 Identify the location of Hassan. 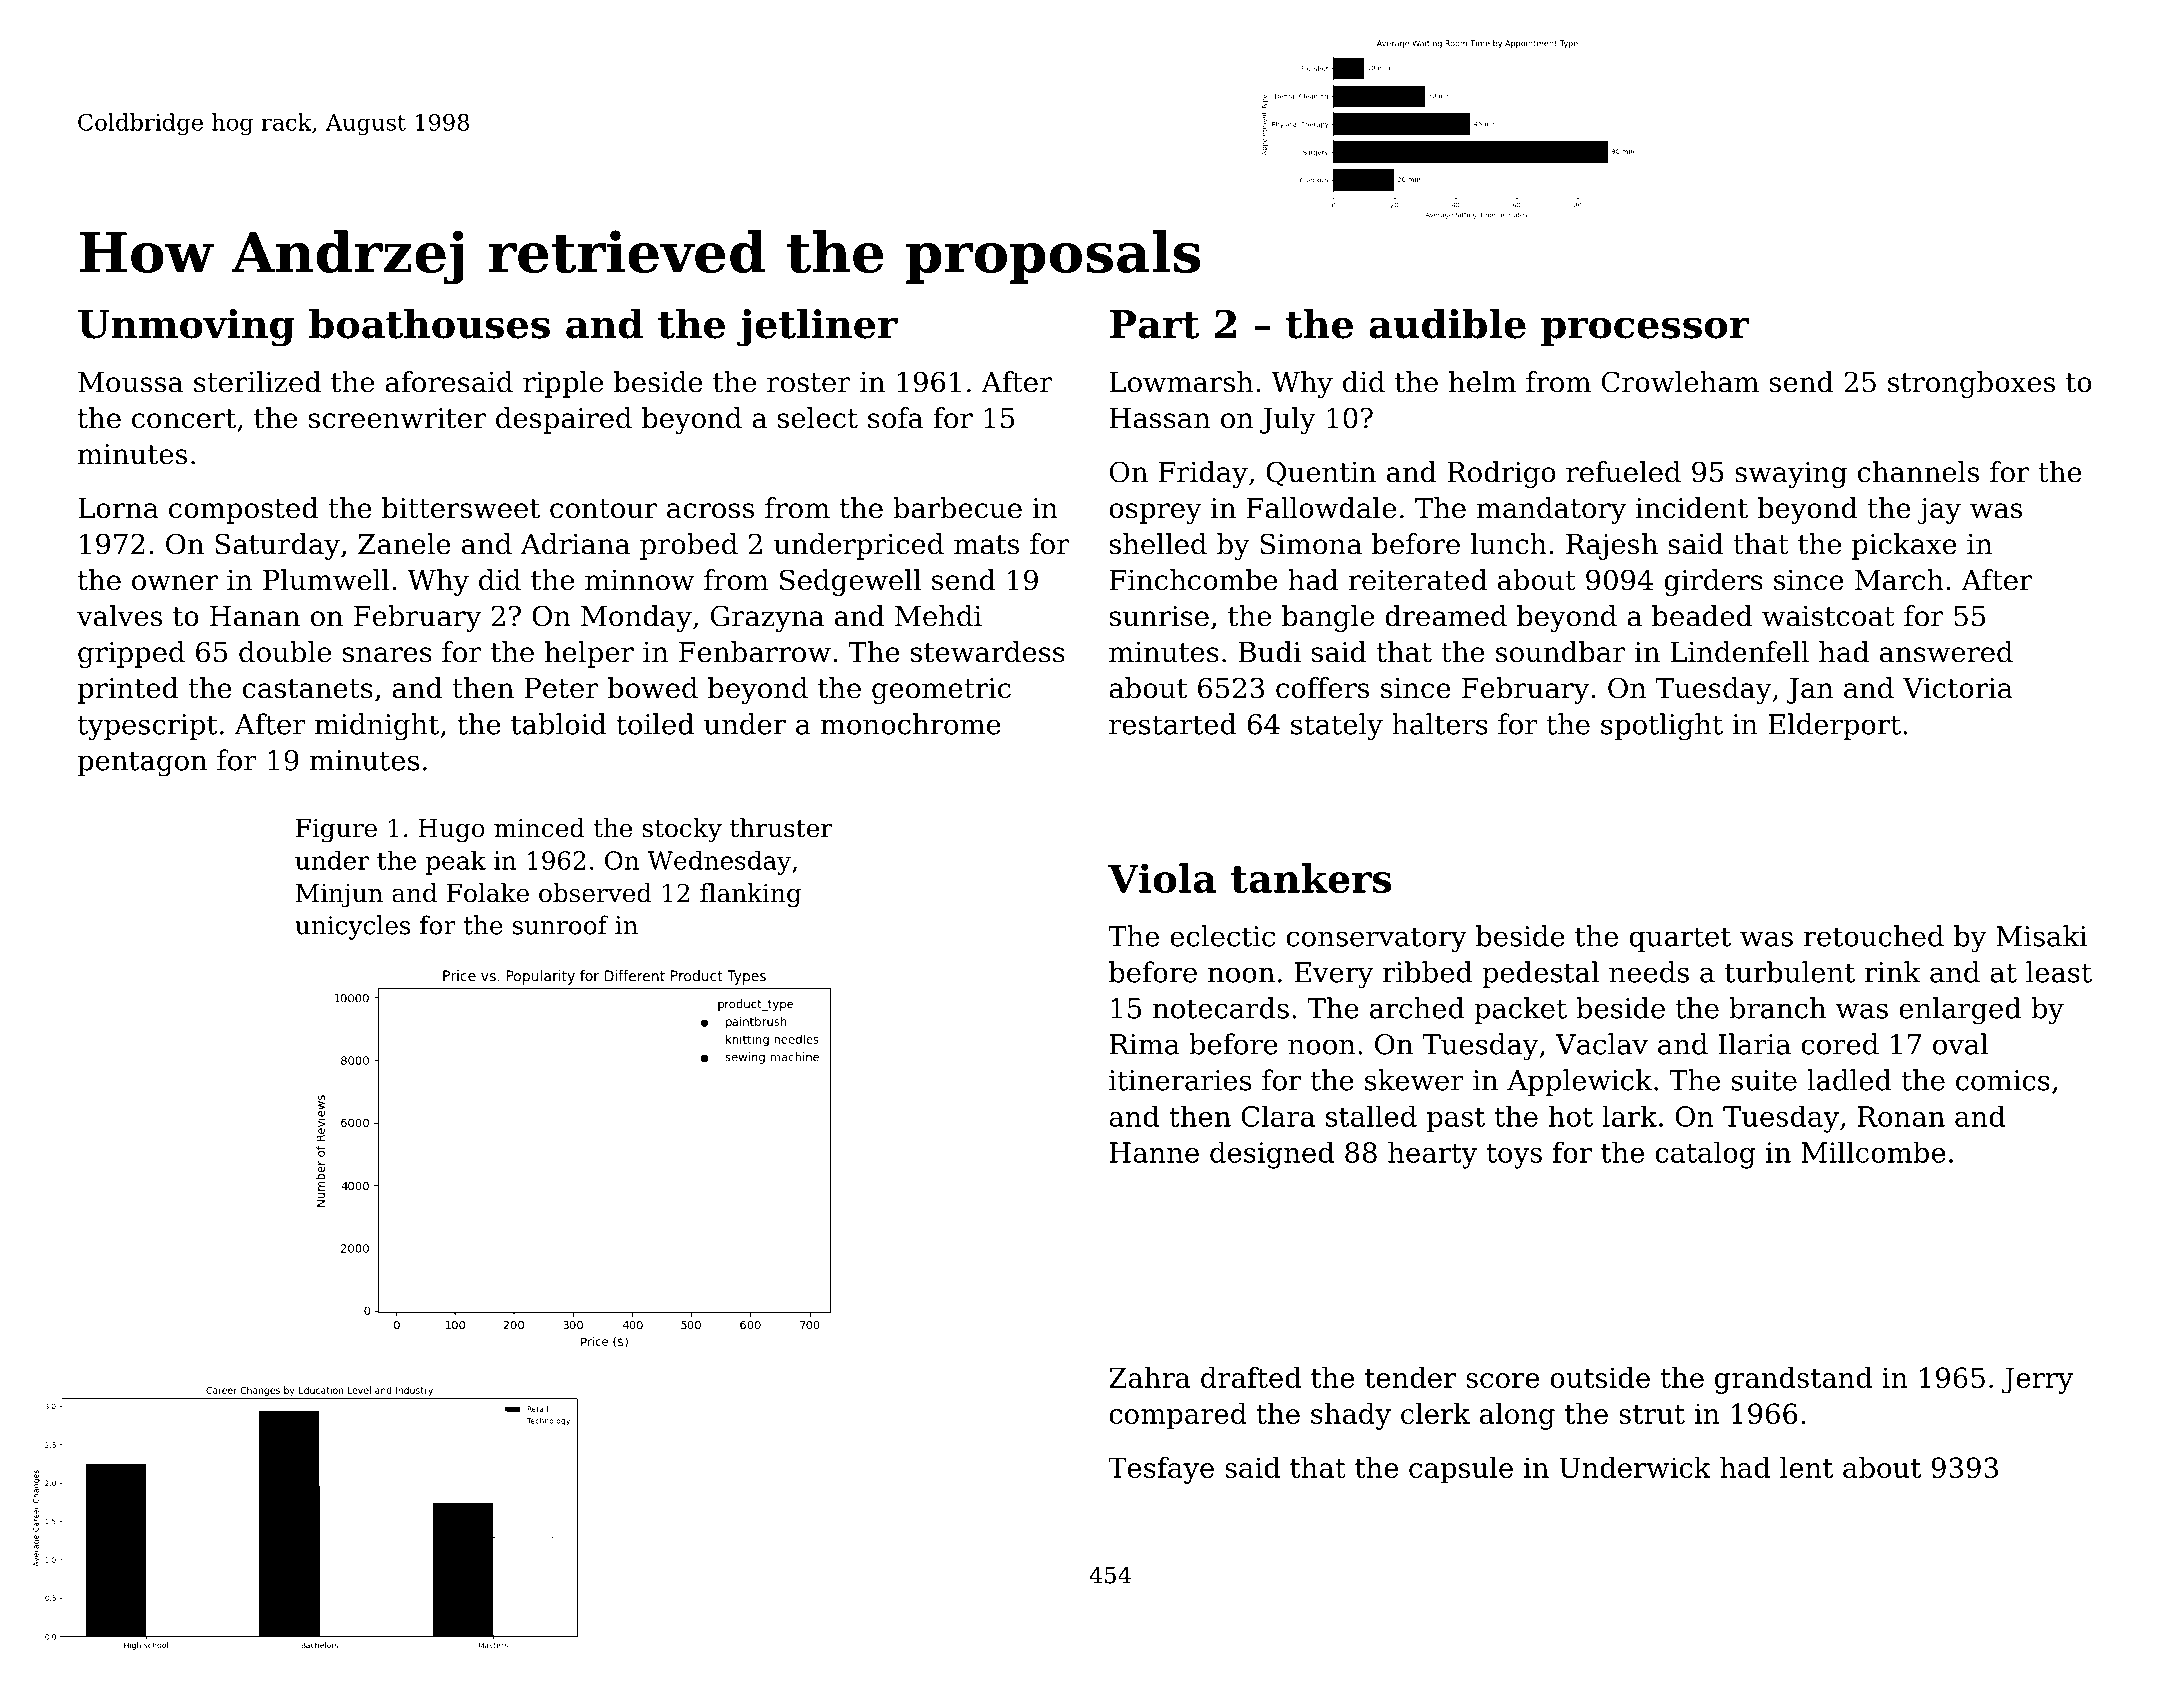
(1160, 418).
